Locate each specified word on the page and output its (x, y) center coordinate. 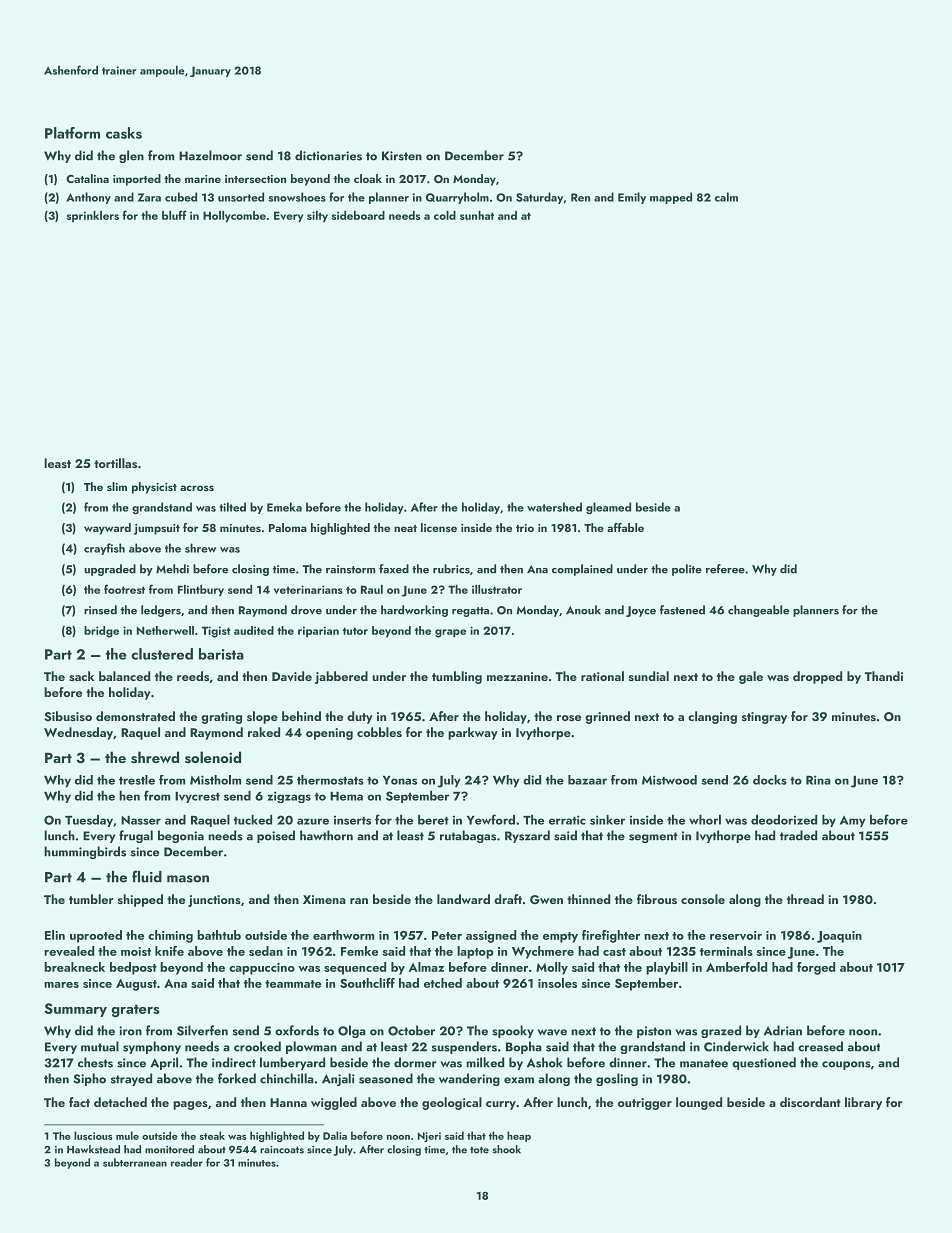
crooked (257, 1046)
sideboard (358, 215)
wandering (469, 1079)
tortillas (115, 463)
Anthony (88, 198)
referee (725, 569)
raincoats (282, 1150)
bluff (174, 215)
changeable (758, 611)
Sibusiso (68, 716)
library (863, 1103)
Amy (853, 821)
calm (726, 197)
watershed (554, 507)
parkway (473, 733)
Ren (580, 197)
